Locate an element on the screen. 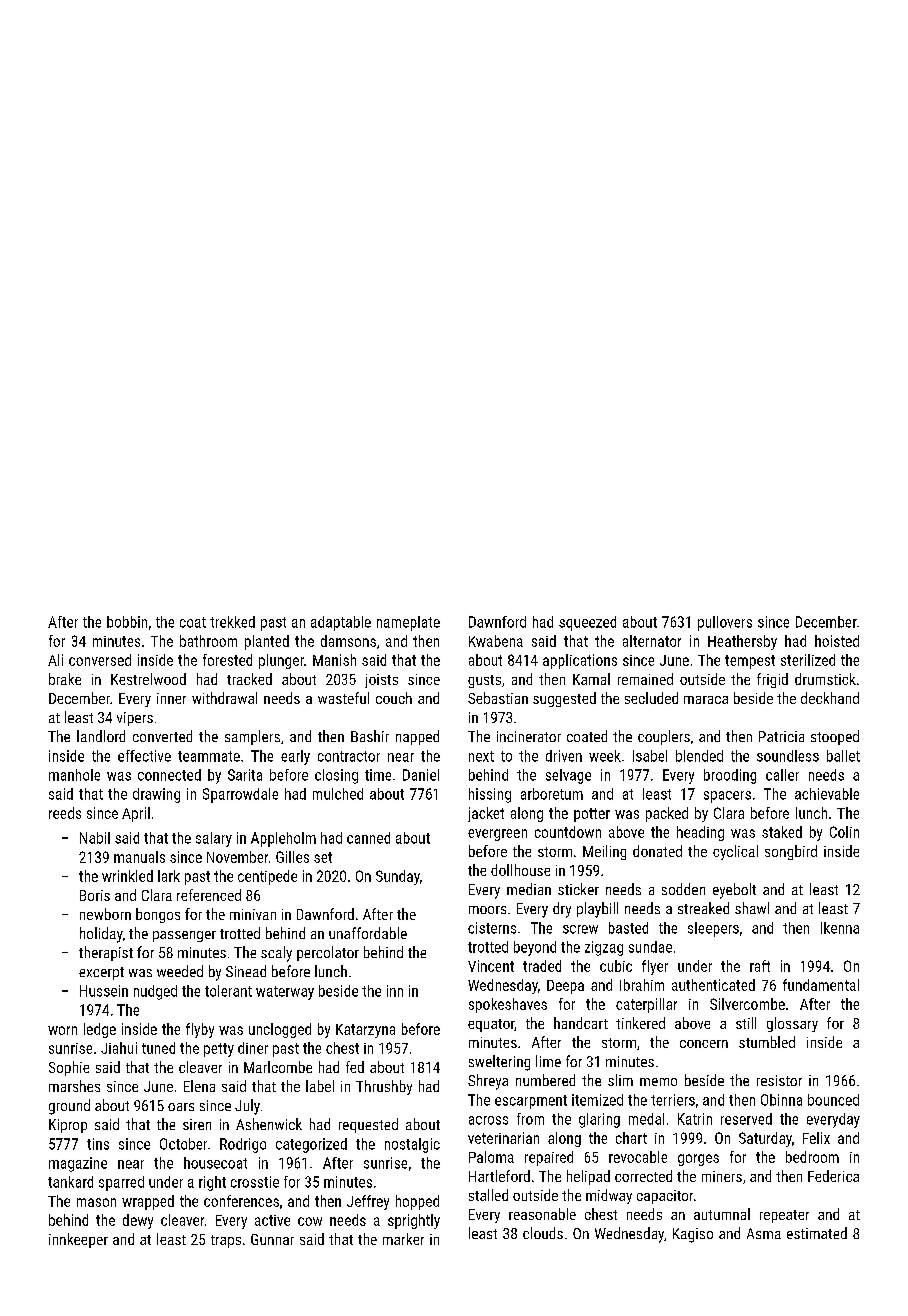  mulched is located at coordinates (338, 794).
